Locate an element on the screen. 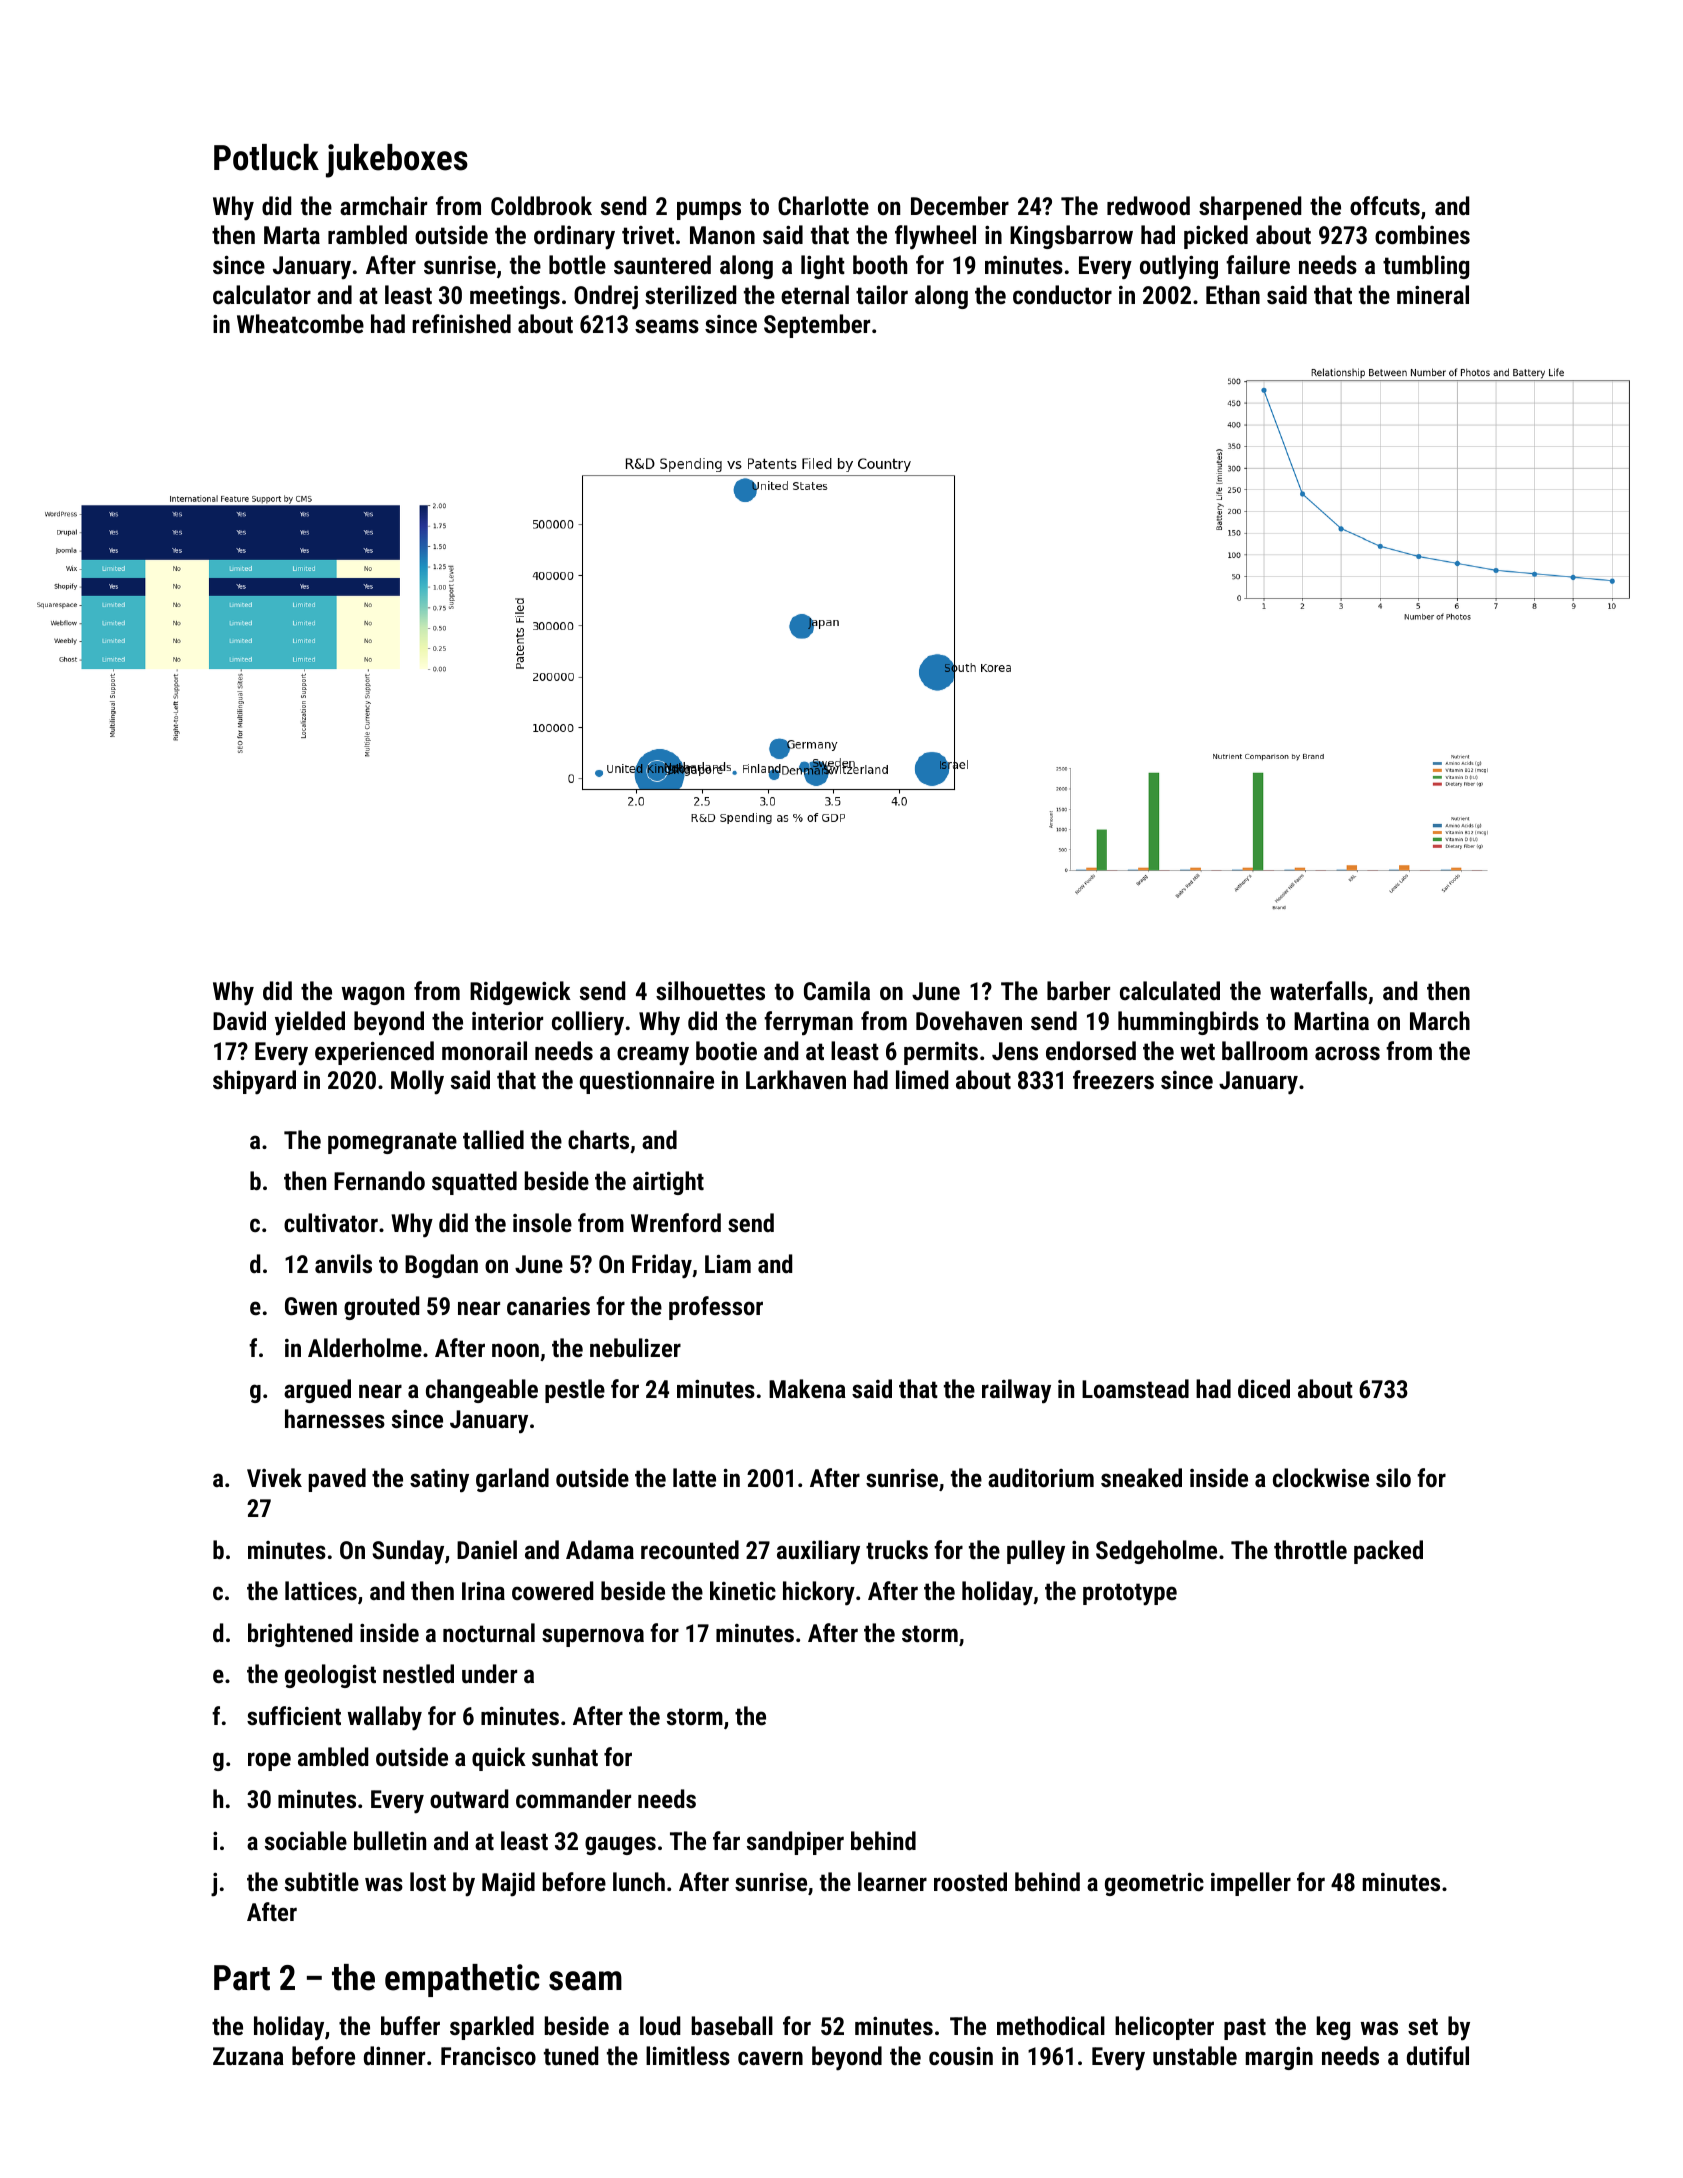 The height and width of the screenshot is (2178, 1683). eternal is located at coordinates (815, 294).
